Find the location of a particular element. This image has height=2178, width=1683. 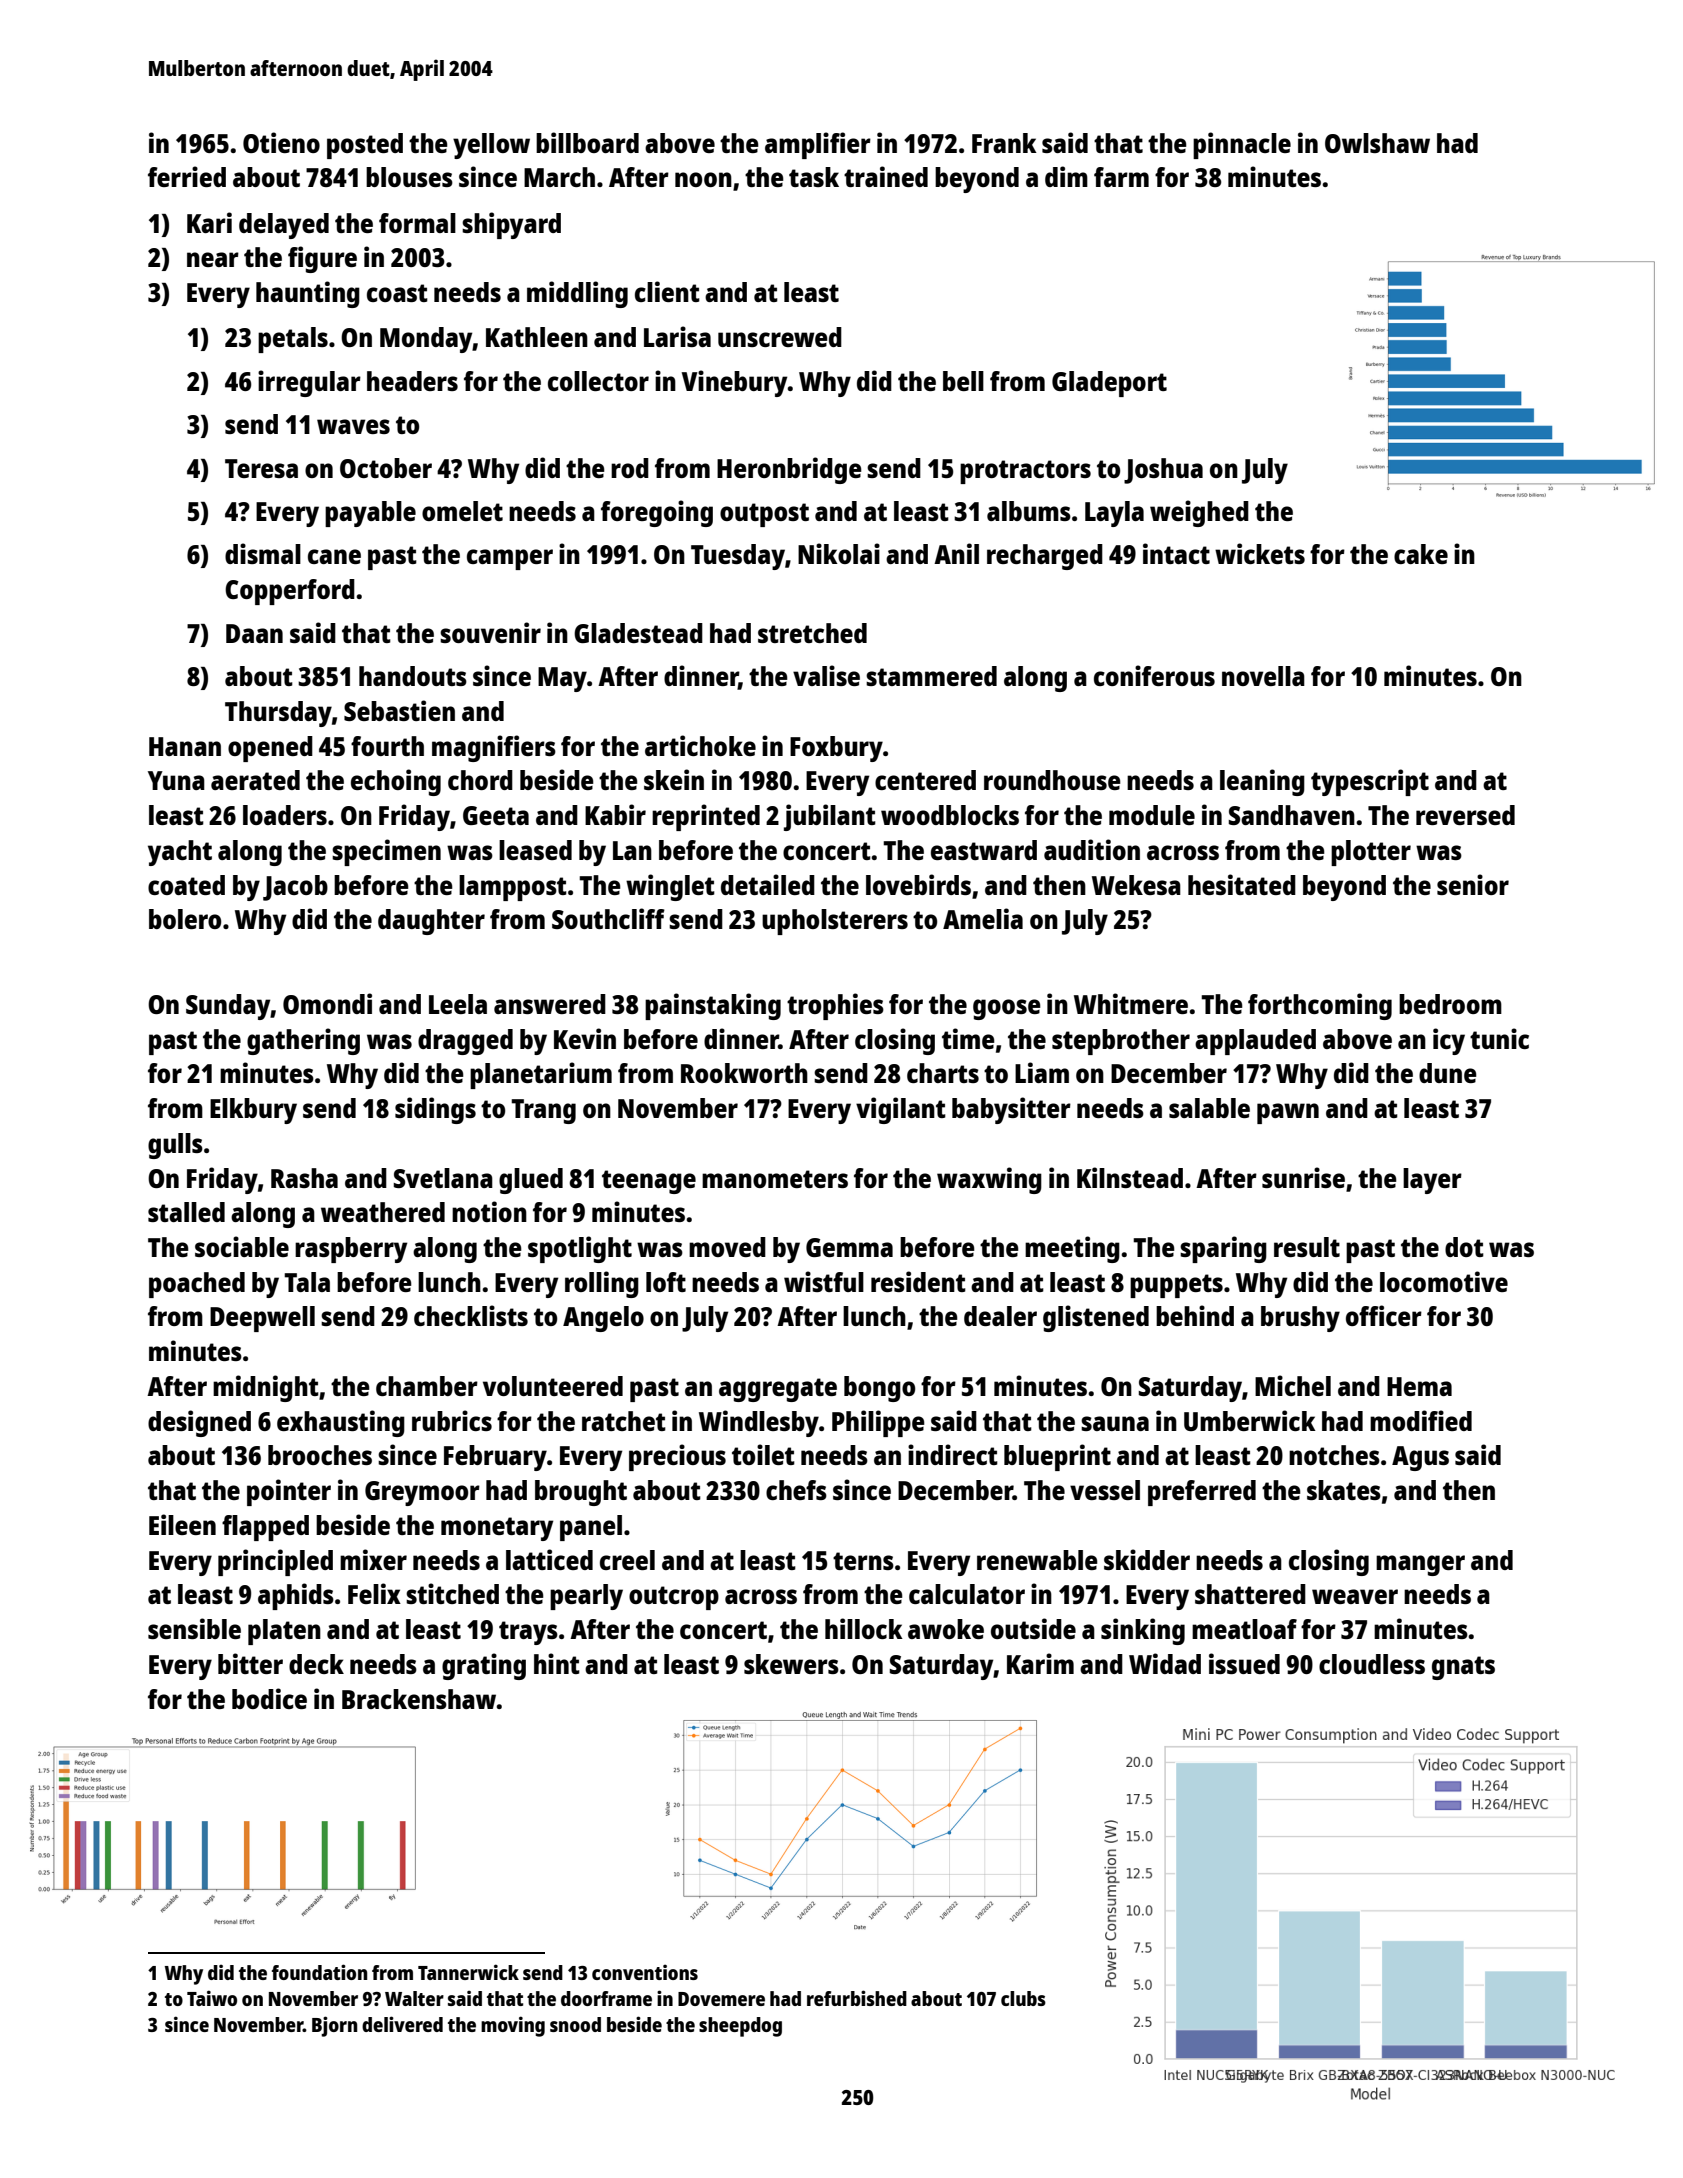

poached is located at coordinates (197, 1285).
